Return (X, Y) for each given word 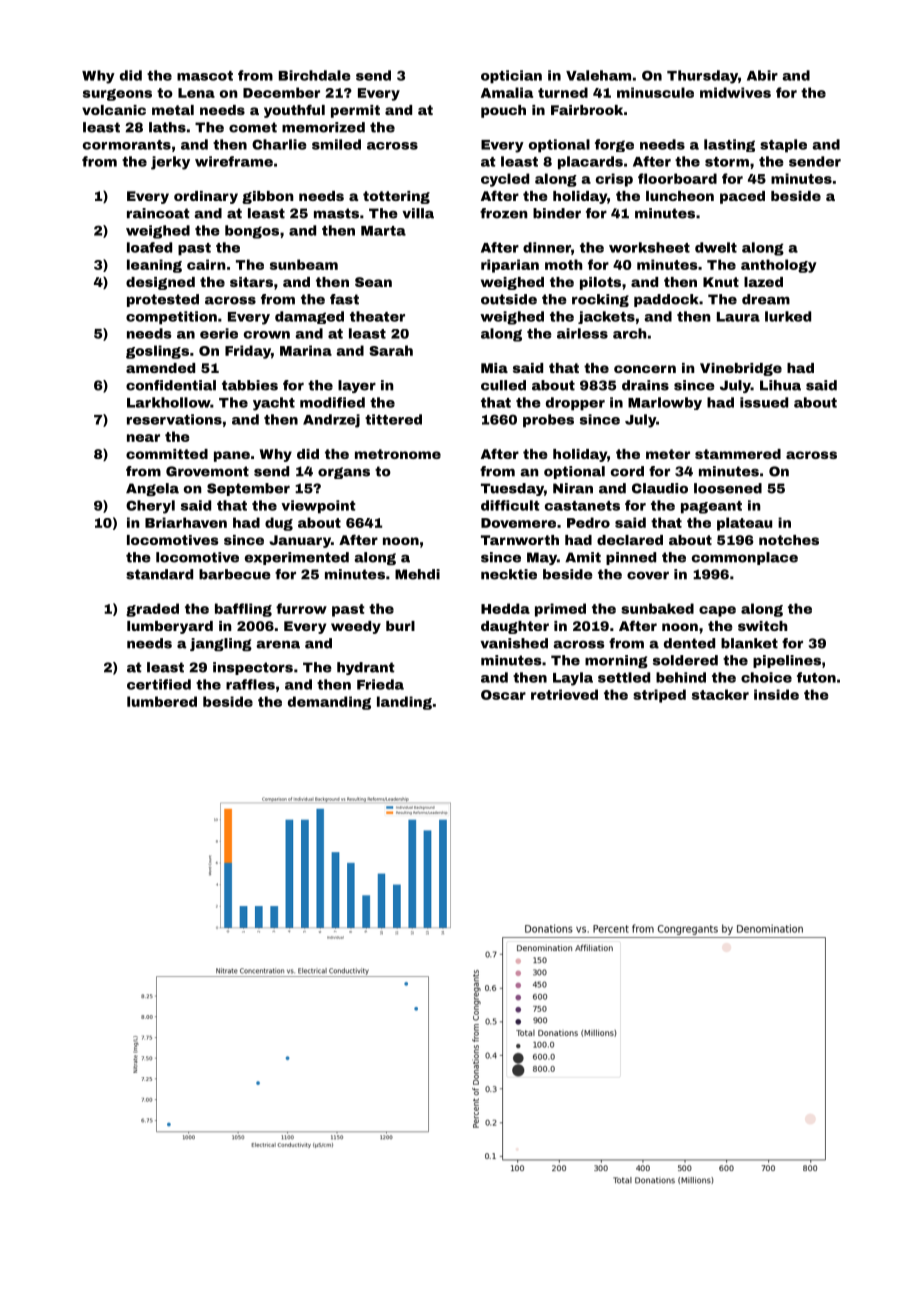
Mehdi (417, 574)
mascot (205, 76)
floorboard (677, 178)
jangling (221, 644)
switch (763, 626)
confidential (171, 385)
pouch (503, 111)
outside (509, 299)
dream (766, 299)
